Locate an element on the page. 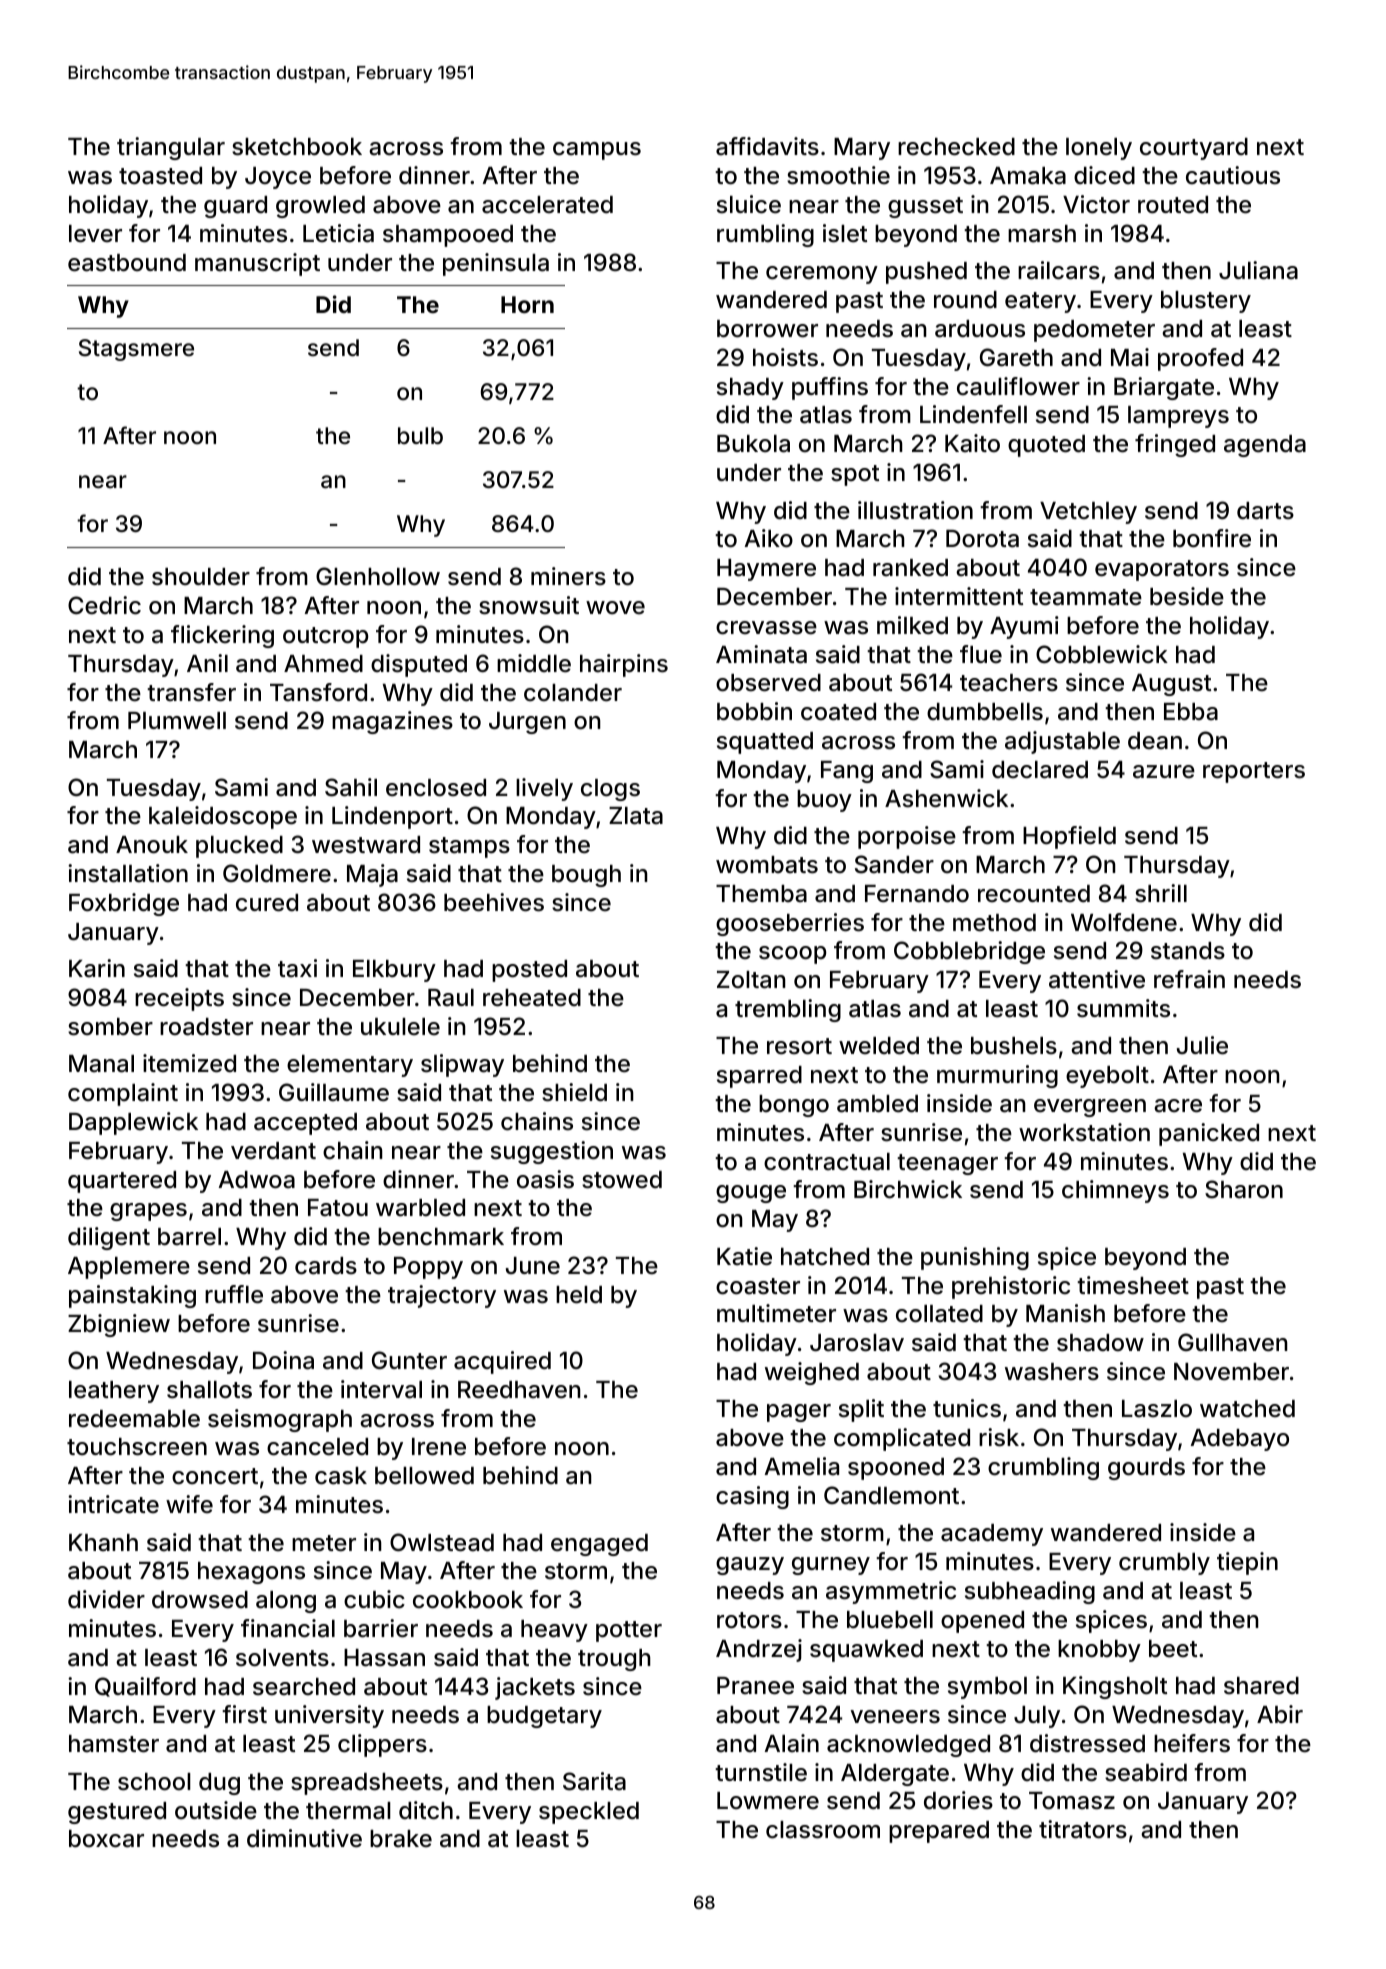 The width and height of the image is (1386, 1969). diminutive is located at coordinates (304, 1838).
